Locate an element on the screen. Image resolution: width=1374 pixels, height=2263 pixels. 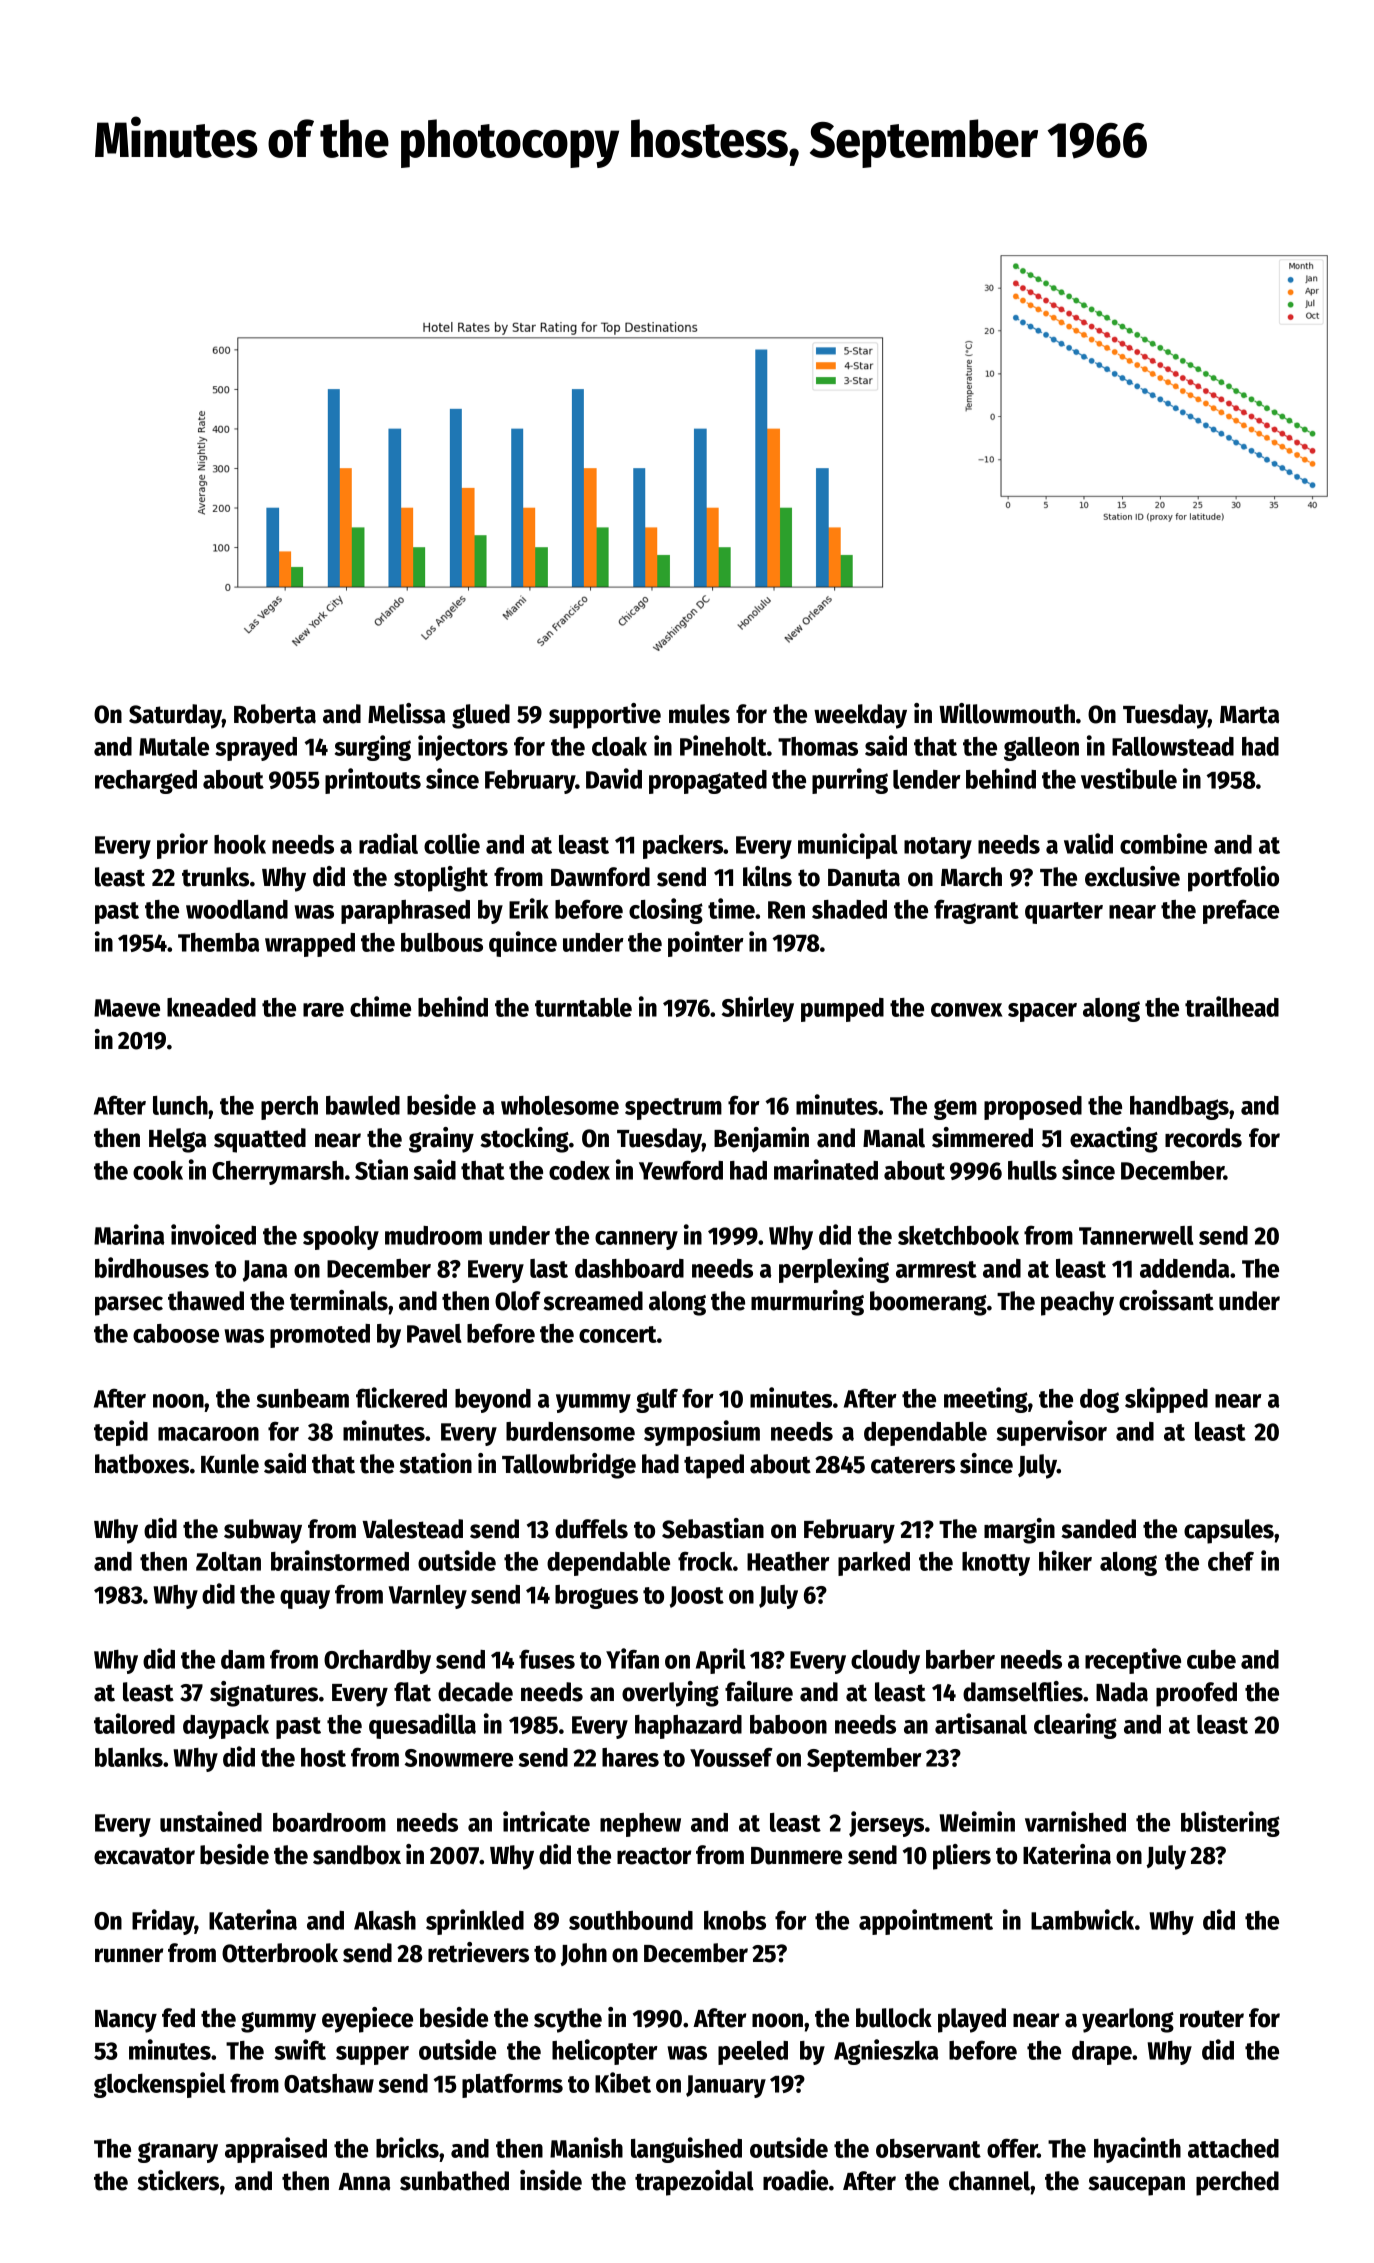
Mutale is located at coordinates (174, 746).
